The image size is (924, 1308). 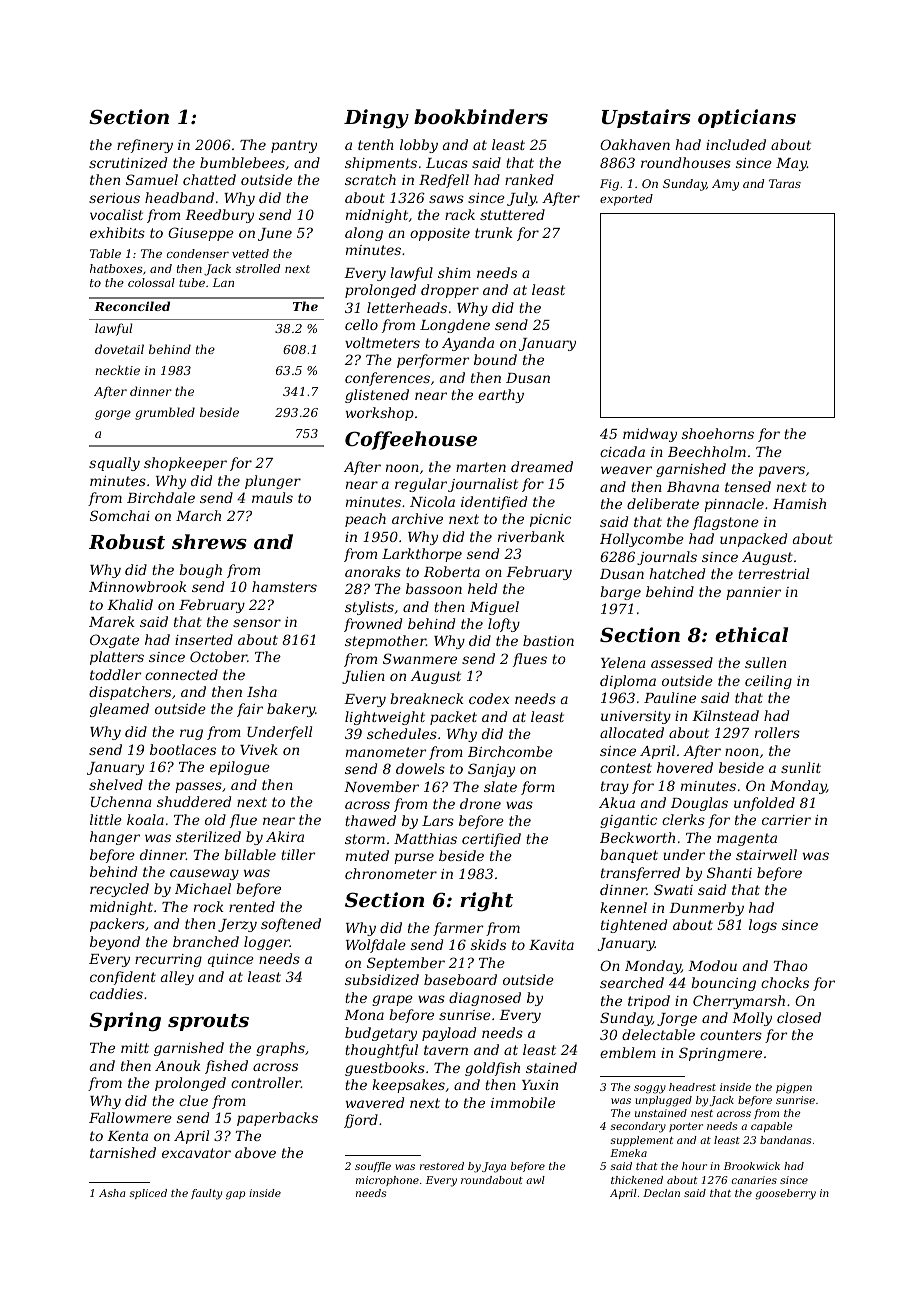 I want to click on peach, so click(x=365, y=520).
